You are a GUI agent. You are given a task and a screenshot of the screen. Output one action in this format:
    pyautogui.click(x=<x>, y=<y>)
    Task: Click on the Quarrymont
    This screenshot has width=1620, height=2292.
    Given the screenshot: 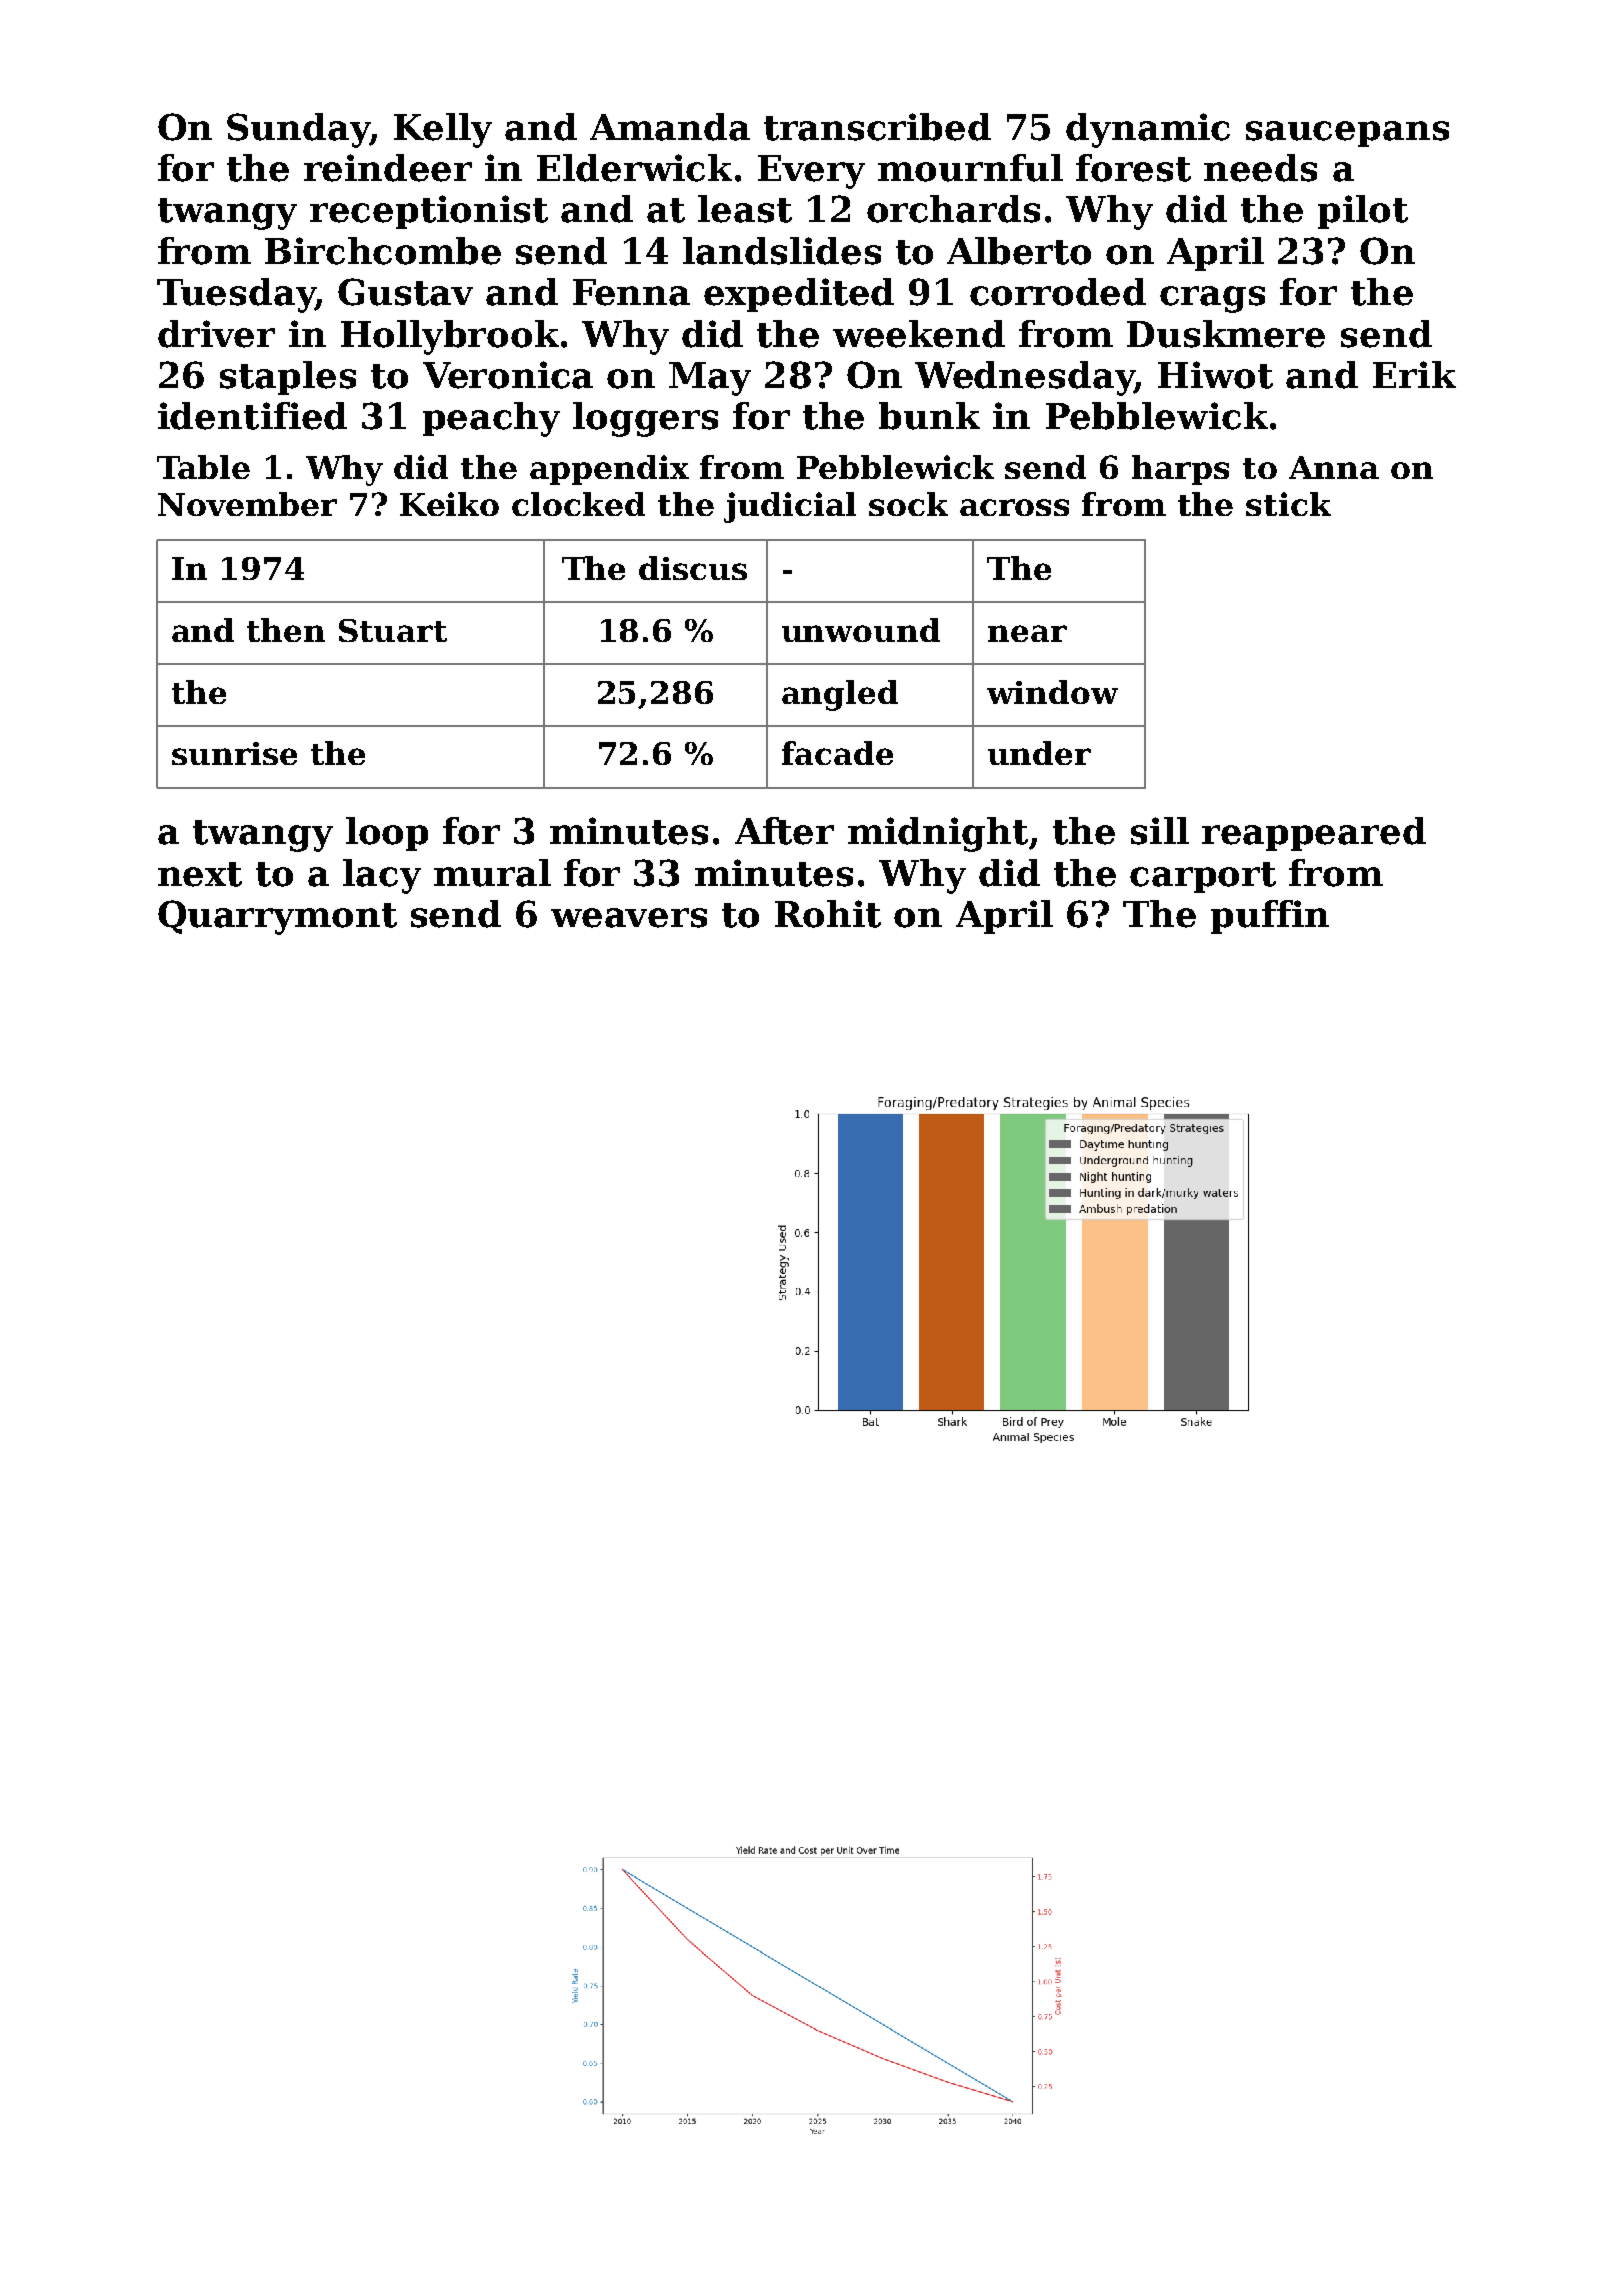 What is the action you would take?
    pyautogui.click(x=277, y=917)
